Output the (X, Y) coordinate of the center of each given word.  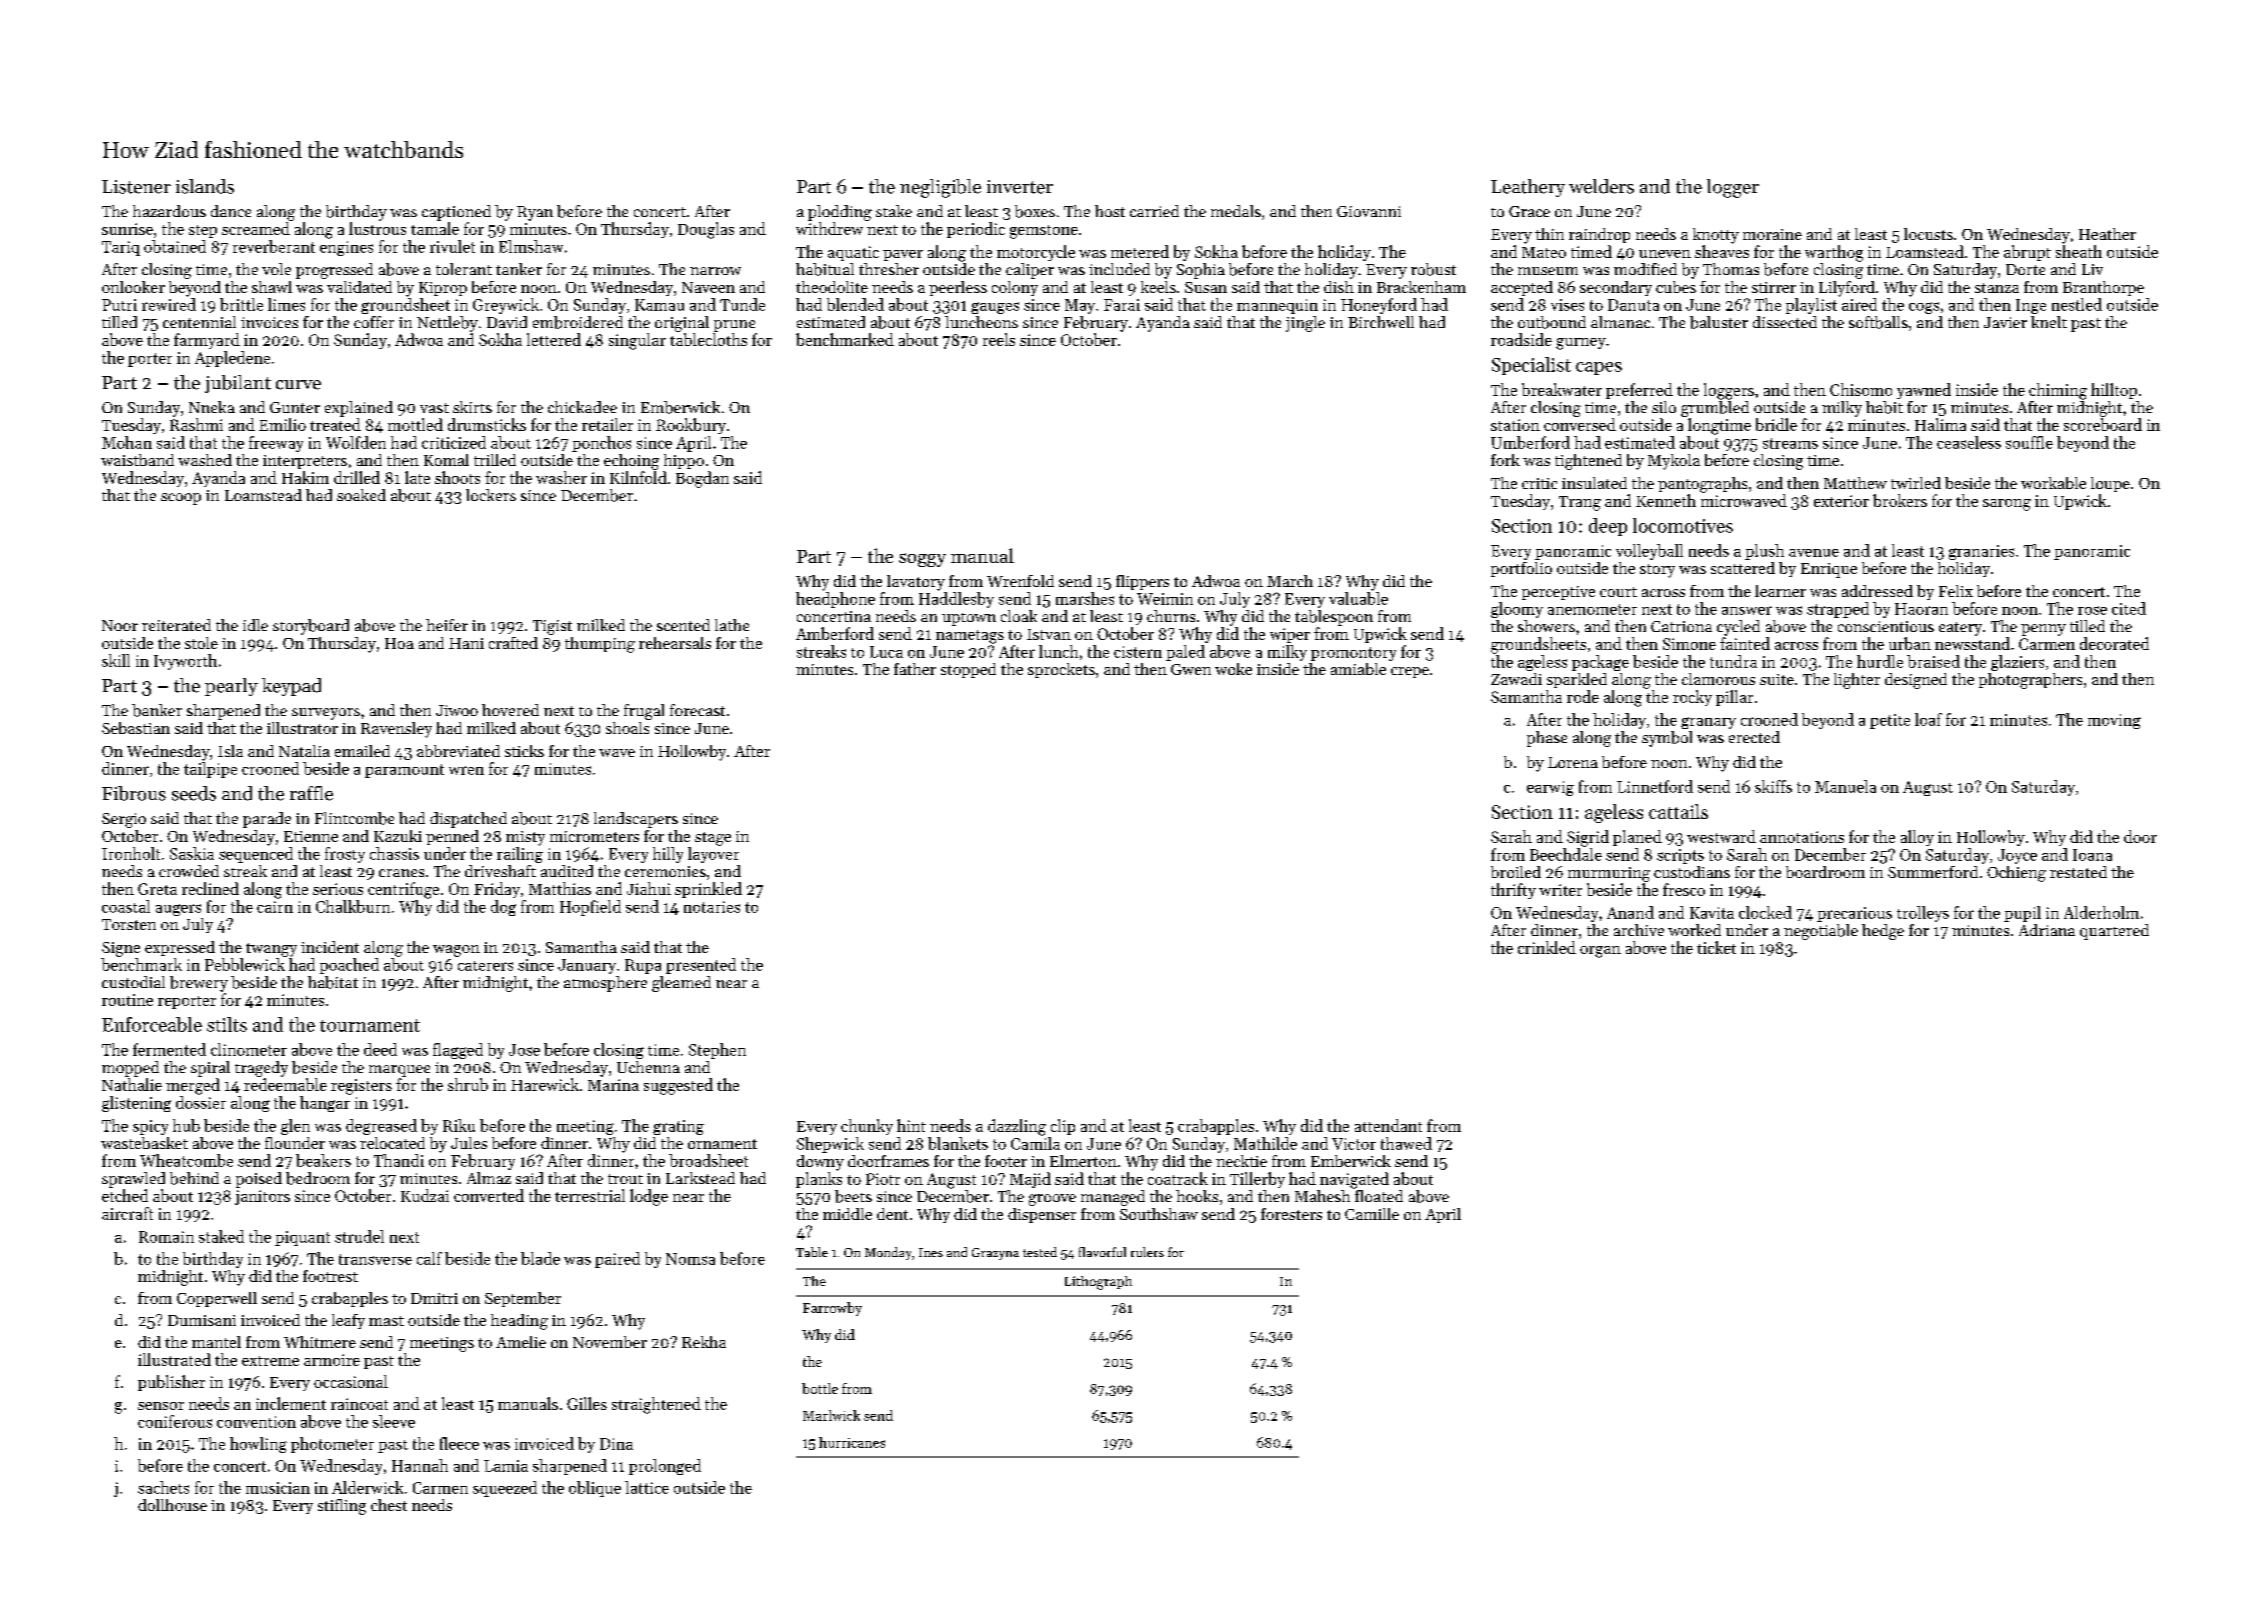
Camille (1372, 1214)
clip (1063, 1127)
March (1290, 581)
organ (1600, 952)
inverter (1020, 187)
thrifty (1513, 891)
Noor (120, 625)
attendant (1388, 1125)
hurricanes (852, 1442)
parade (267, 820)
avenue (1814, 553)
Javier (2005, 322)
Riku (459, 1125)
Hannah (420, 1465)
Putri (119, 305)
